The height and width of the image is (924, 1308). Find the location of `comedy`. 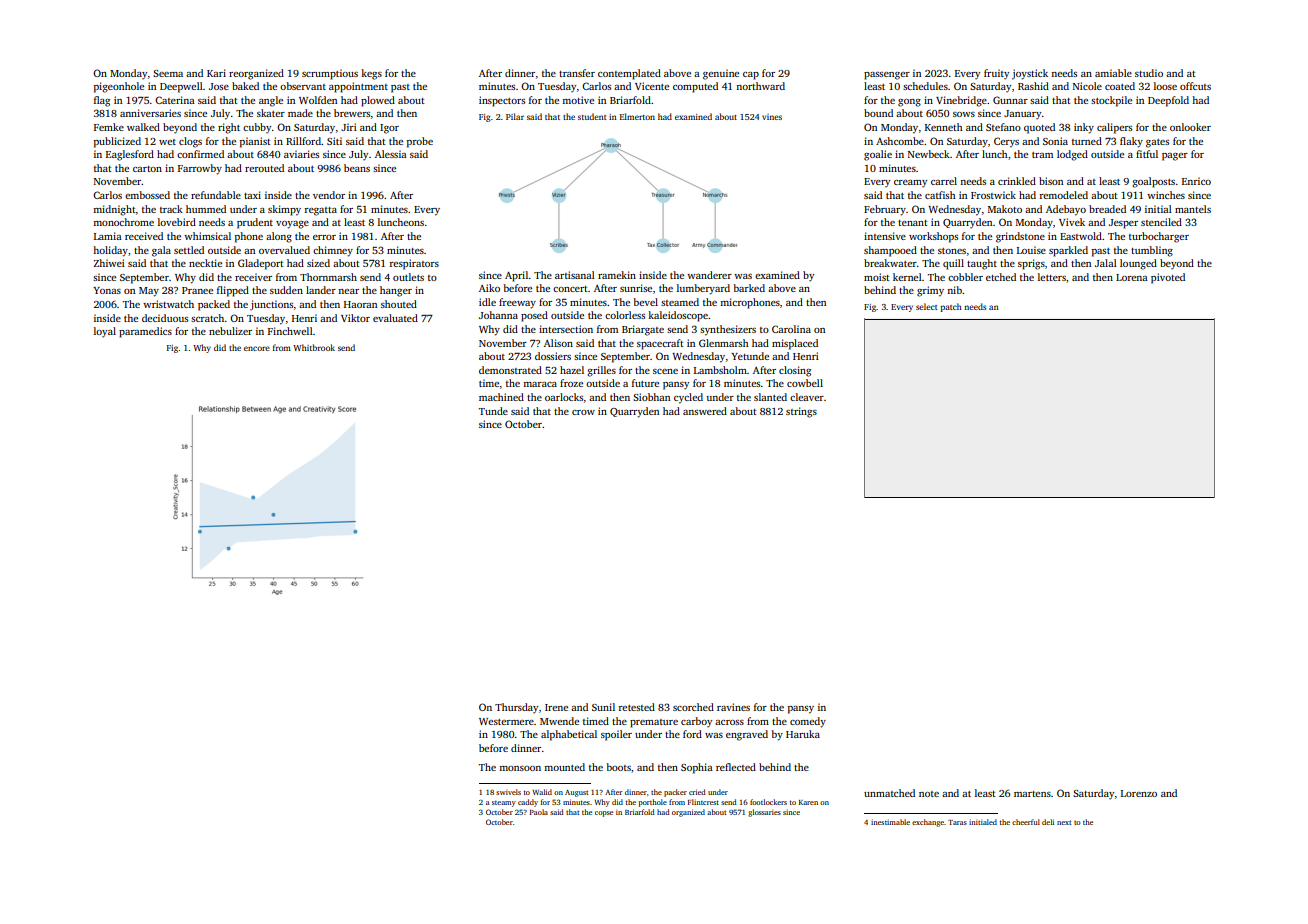

comedy is located at coordinates (808, 722).
